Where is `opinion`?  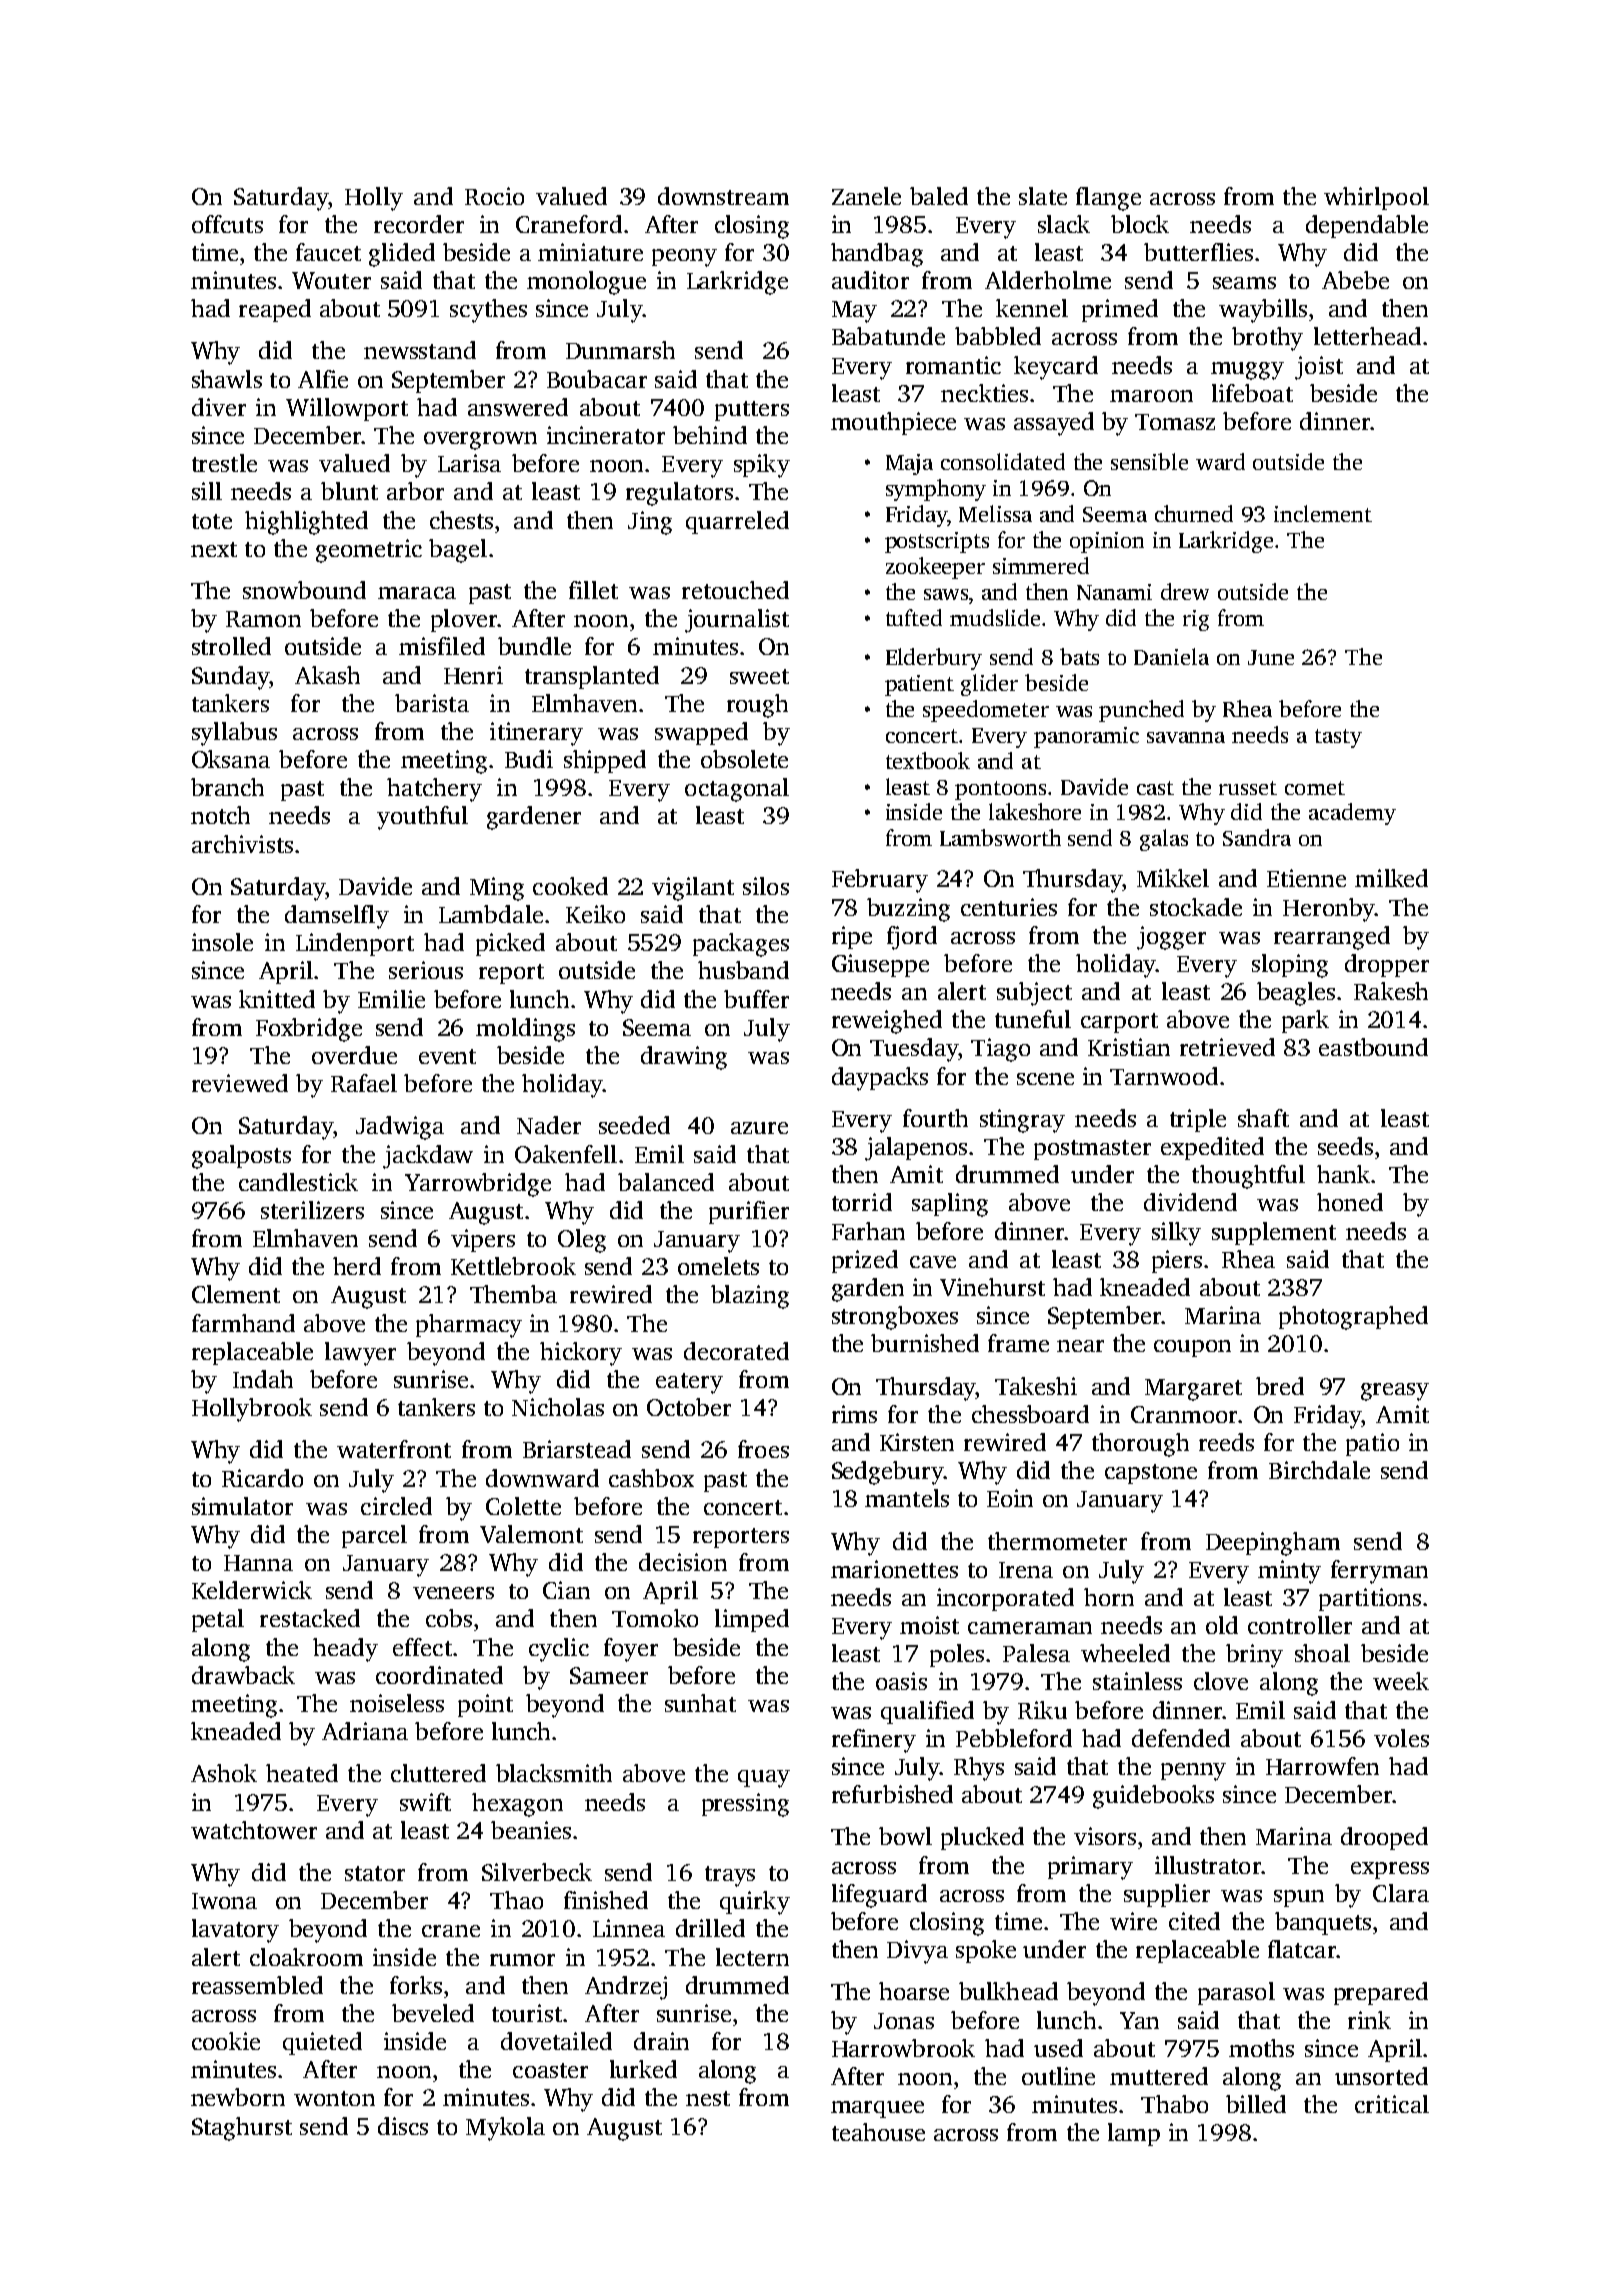
opinion is located at coordinates (1107, 542).
